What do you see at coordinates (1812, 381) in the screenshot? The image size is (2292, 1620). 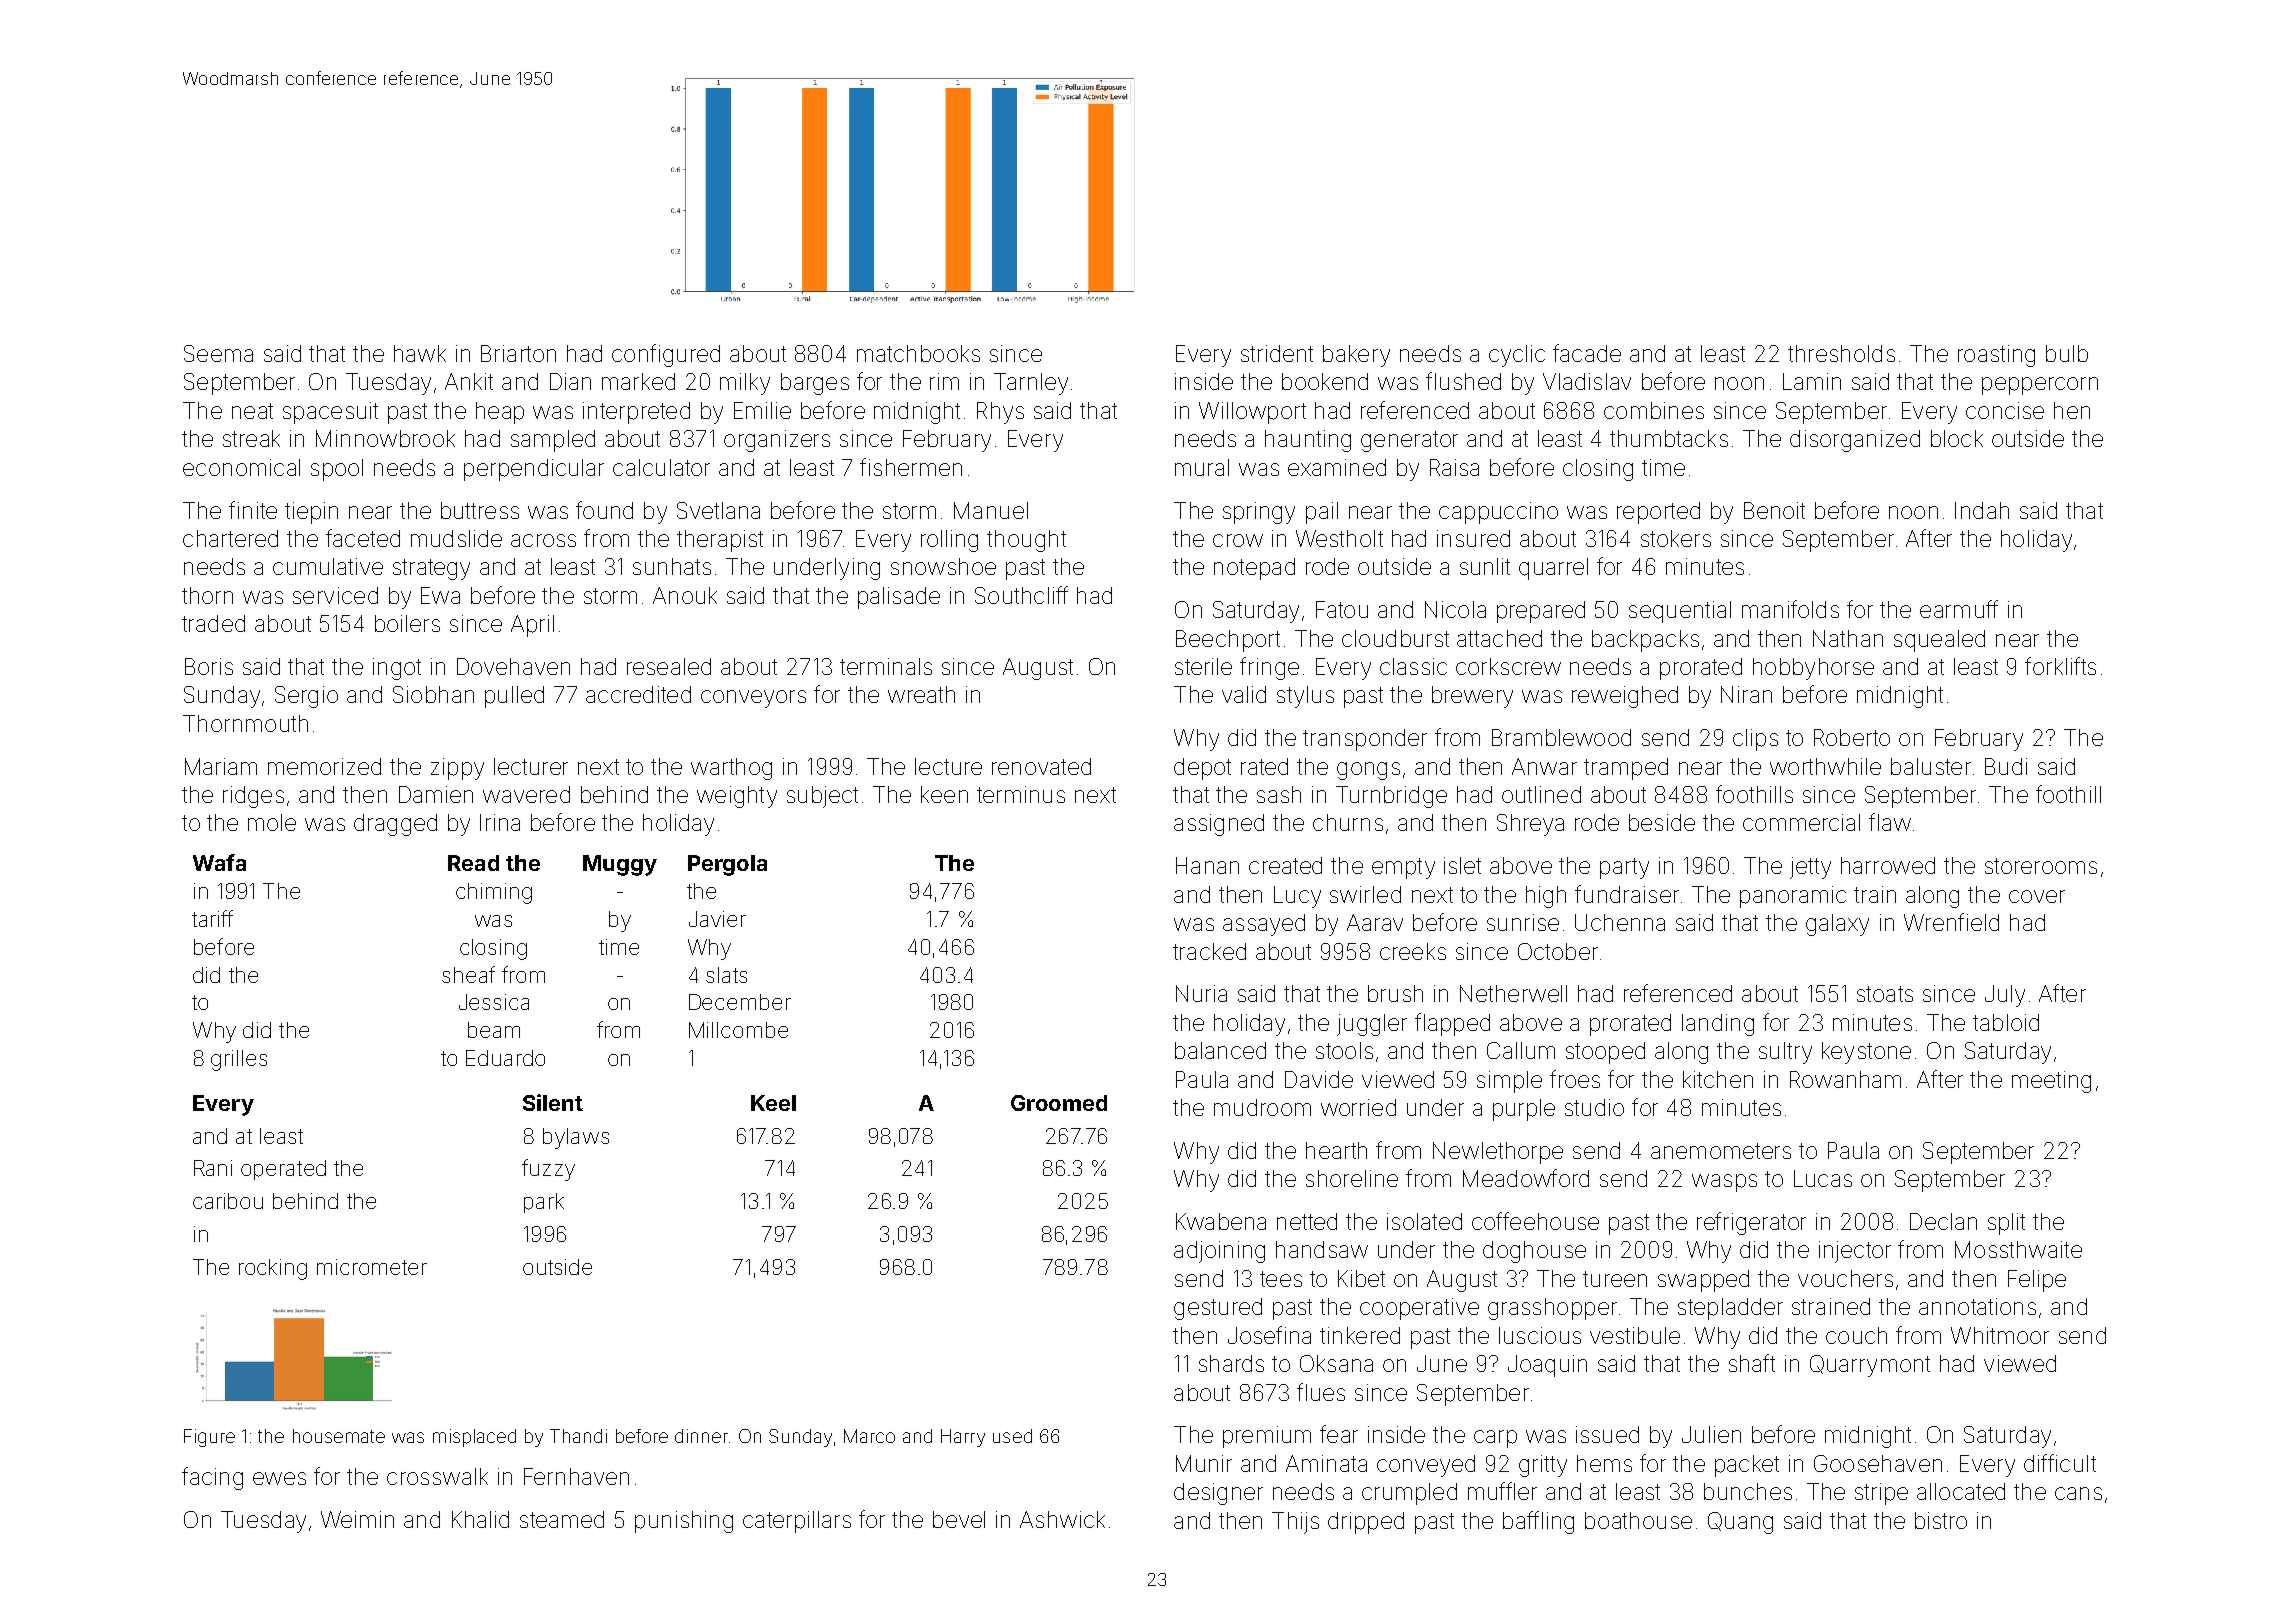 I see `Lamin` at bounding box center [1812, 381].
